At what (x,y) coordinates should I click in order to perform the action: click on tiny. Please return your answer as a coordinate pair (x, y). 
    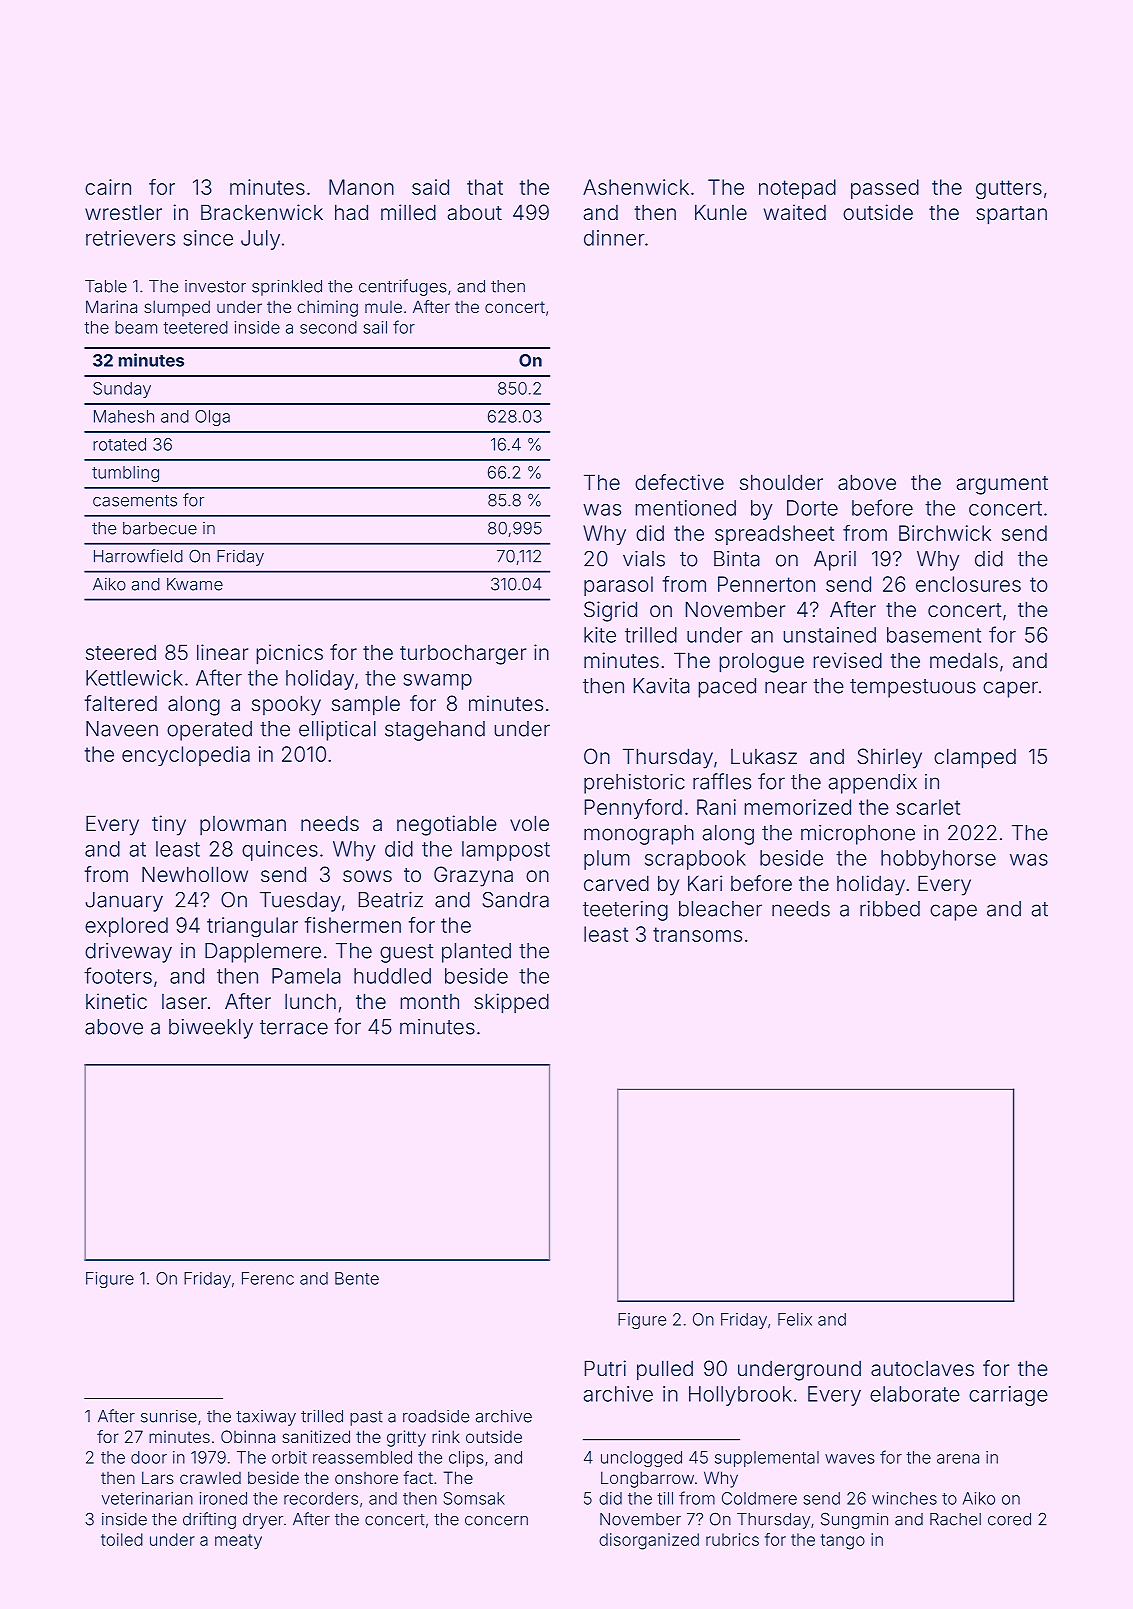
    Looking at the image, I should click on (169, 825).
